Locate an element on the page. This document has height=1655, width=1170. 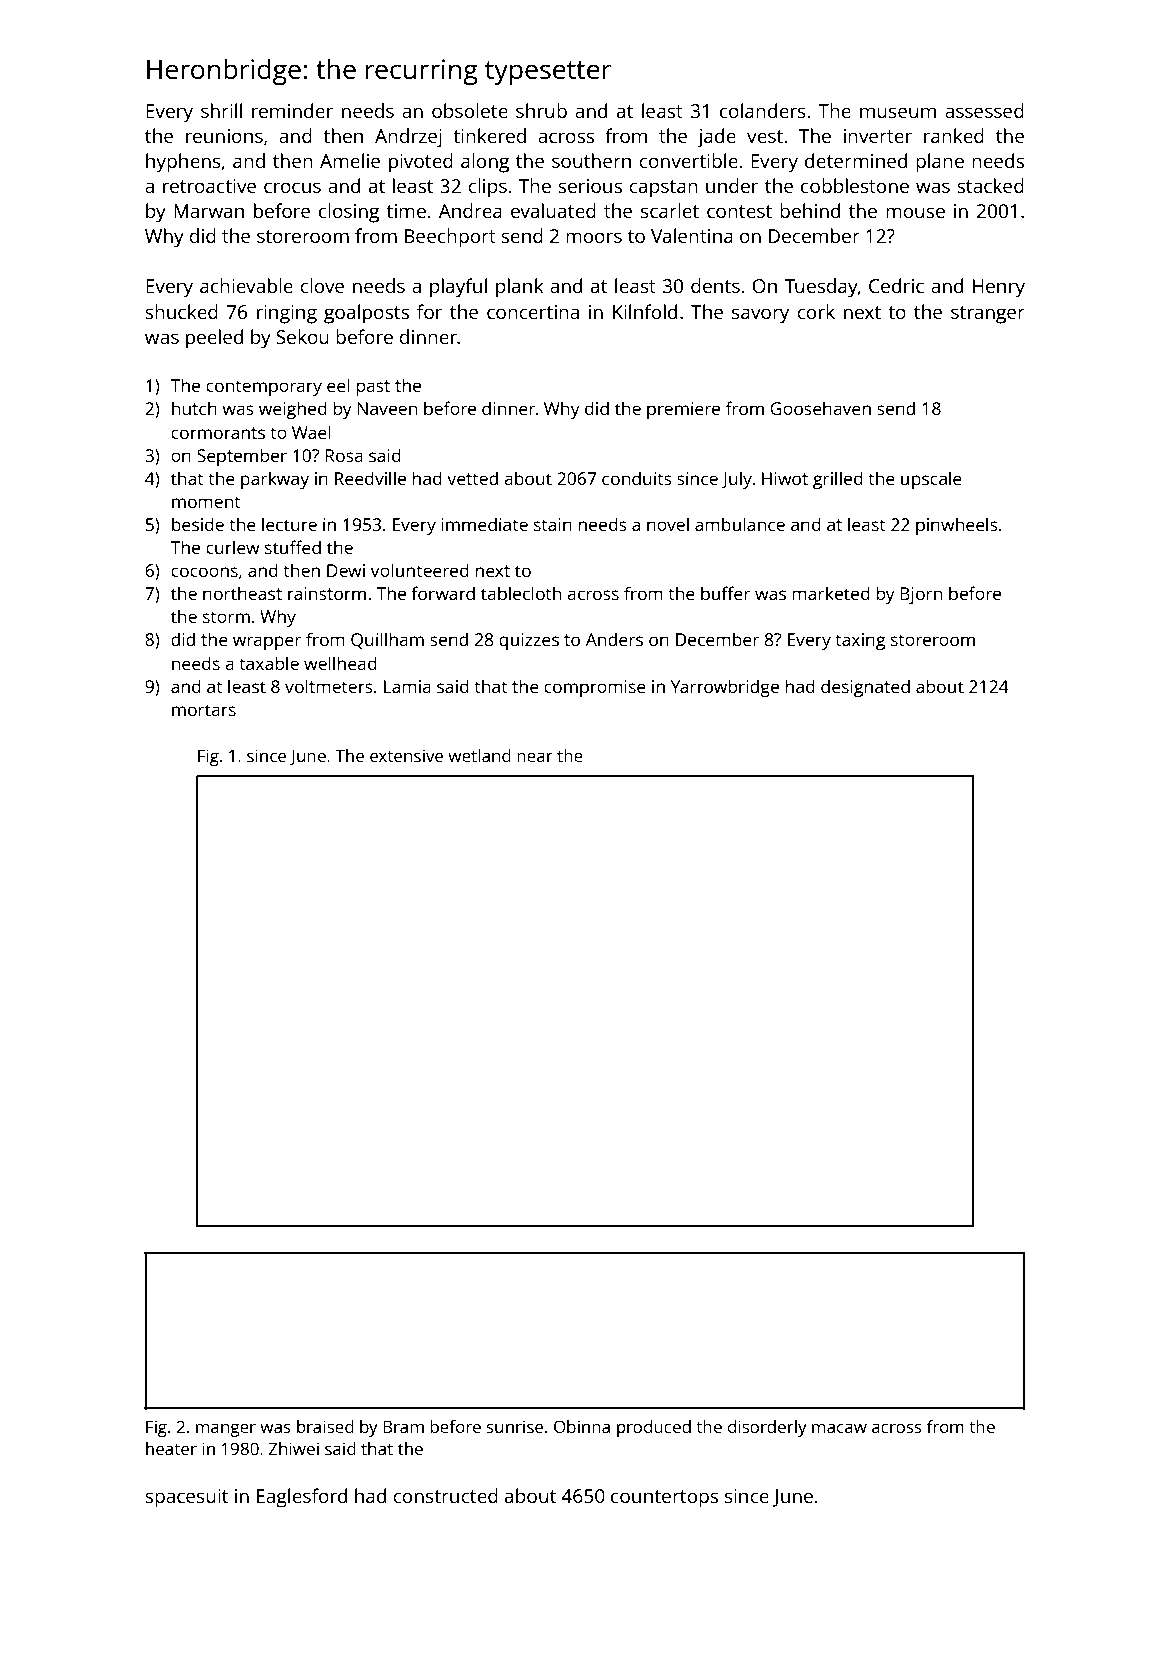
braised is located at coordinates (325, 1426).
